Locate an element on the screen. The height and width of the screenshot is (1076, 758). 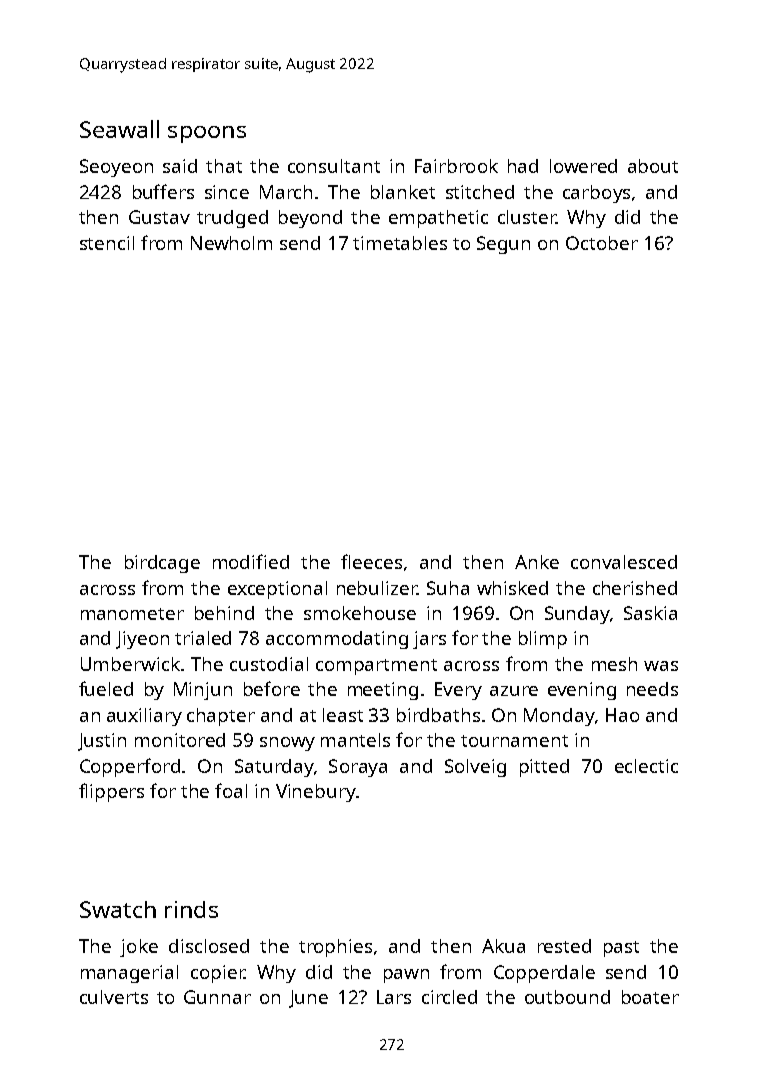
Every is located at coordinates (458, 691).
